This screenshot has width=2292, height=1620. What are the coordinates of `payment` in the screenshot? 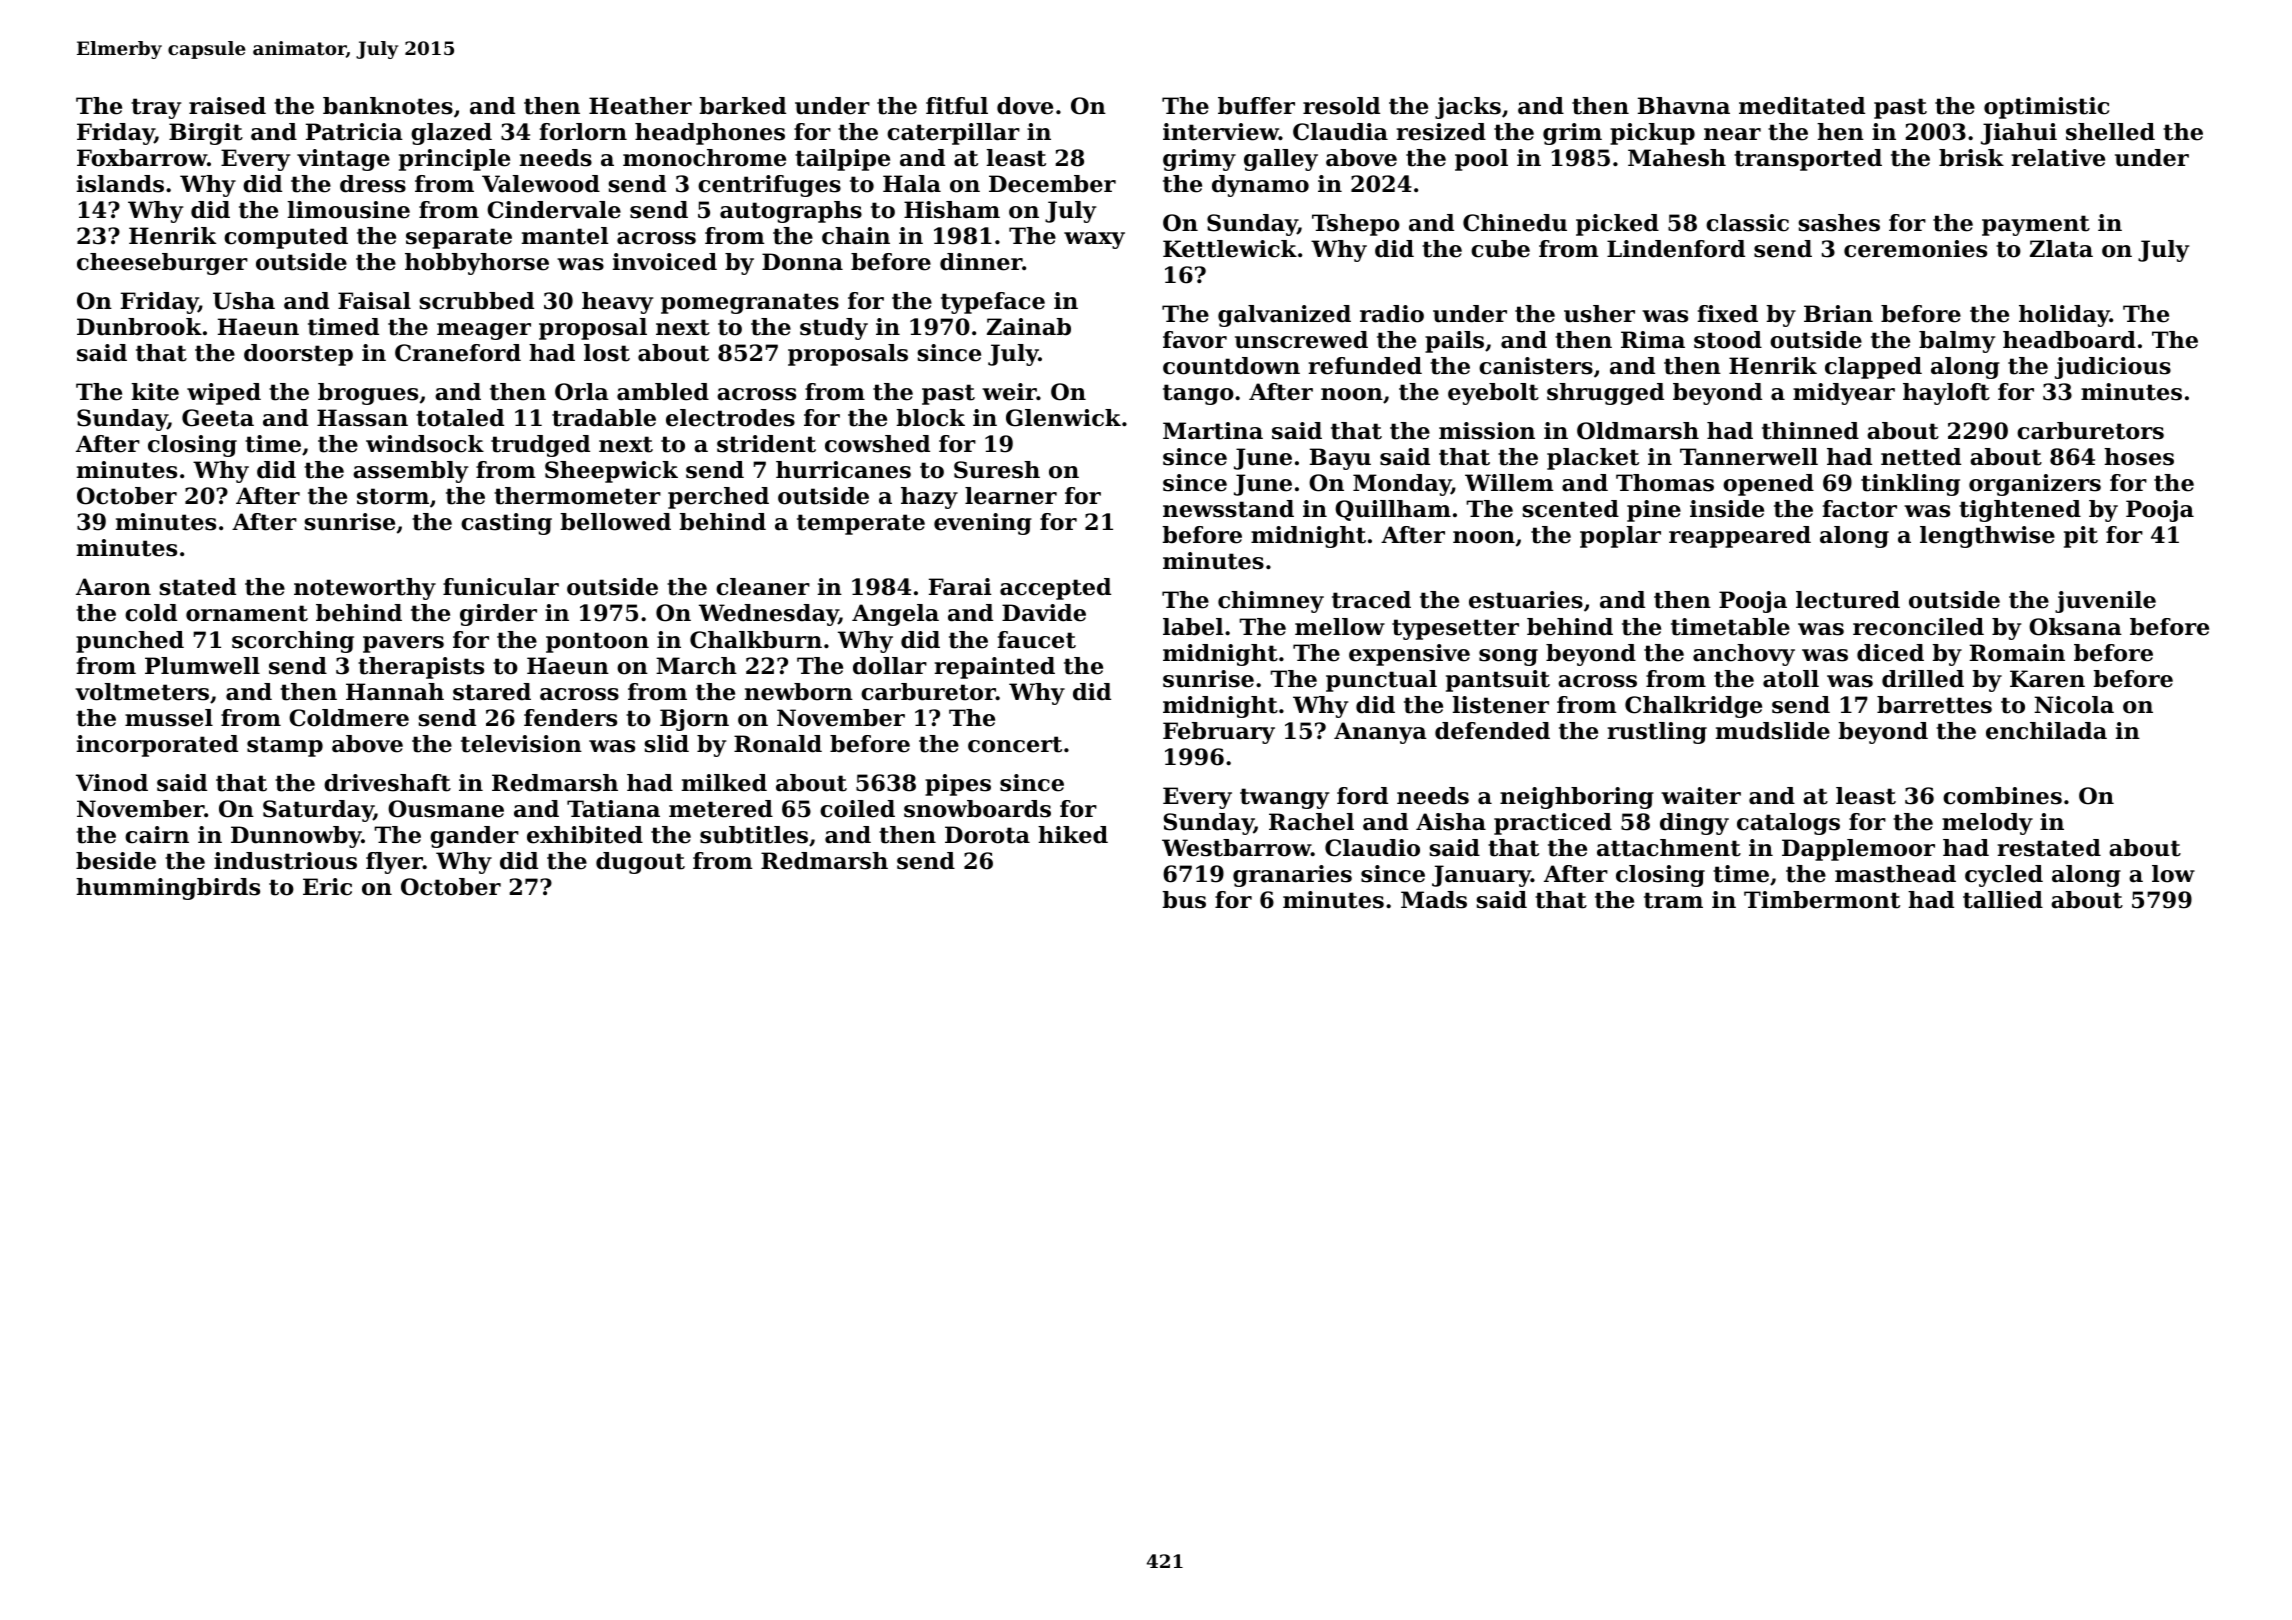 It's located at (2036, 225).
